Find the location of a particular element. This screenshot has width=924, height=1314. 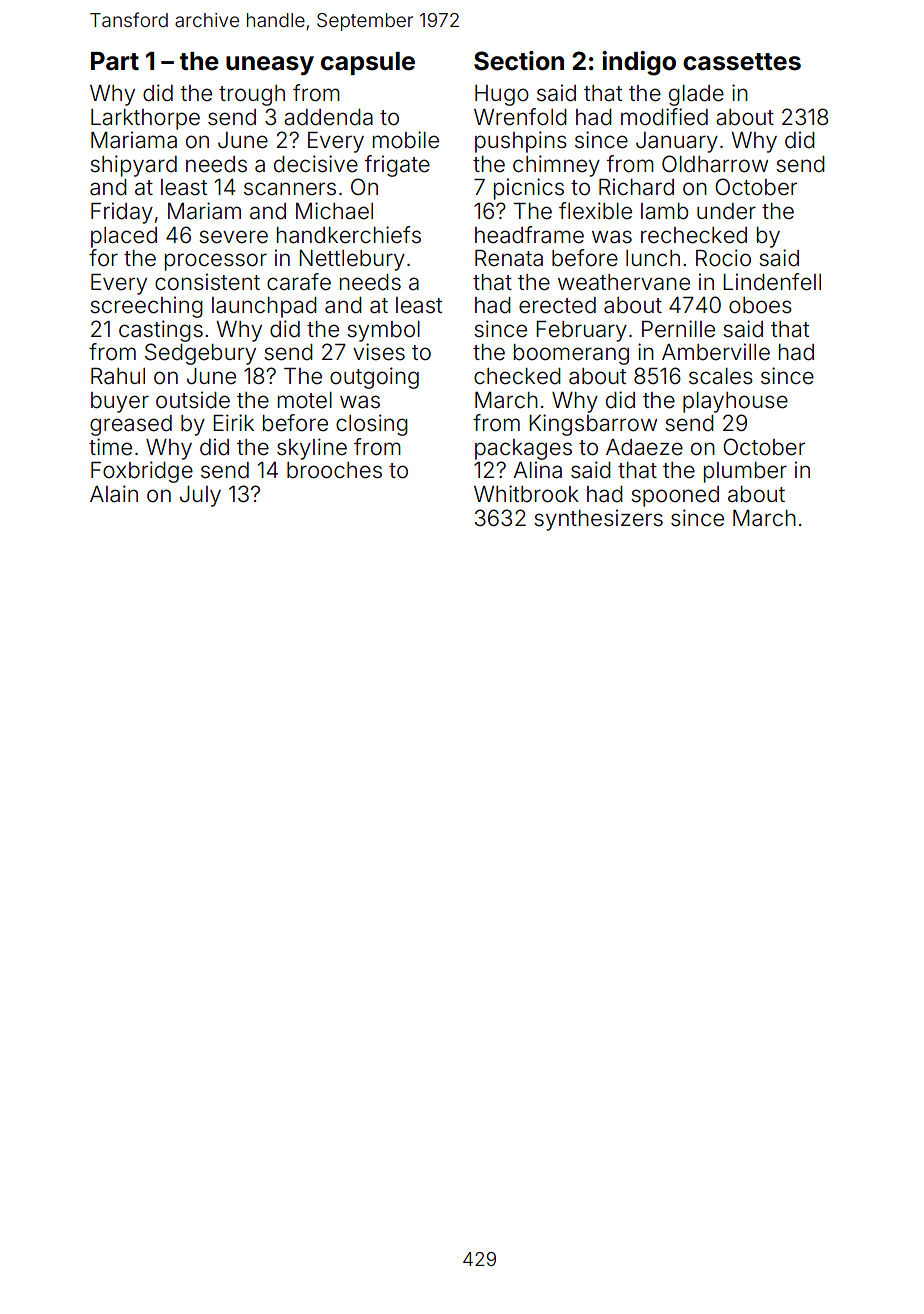

Renata is located at coordinates (509, 258).
